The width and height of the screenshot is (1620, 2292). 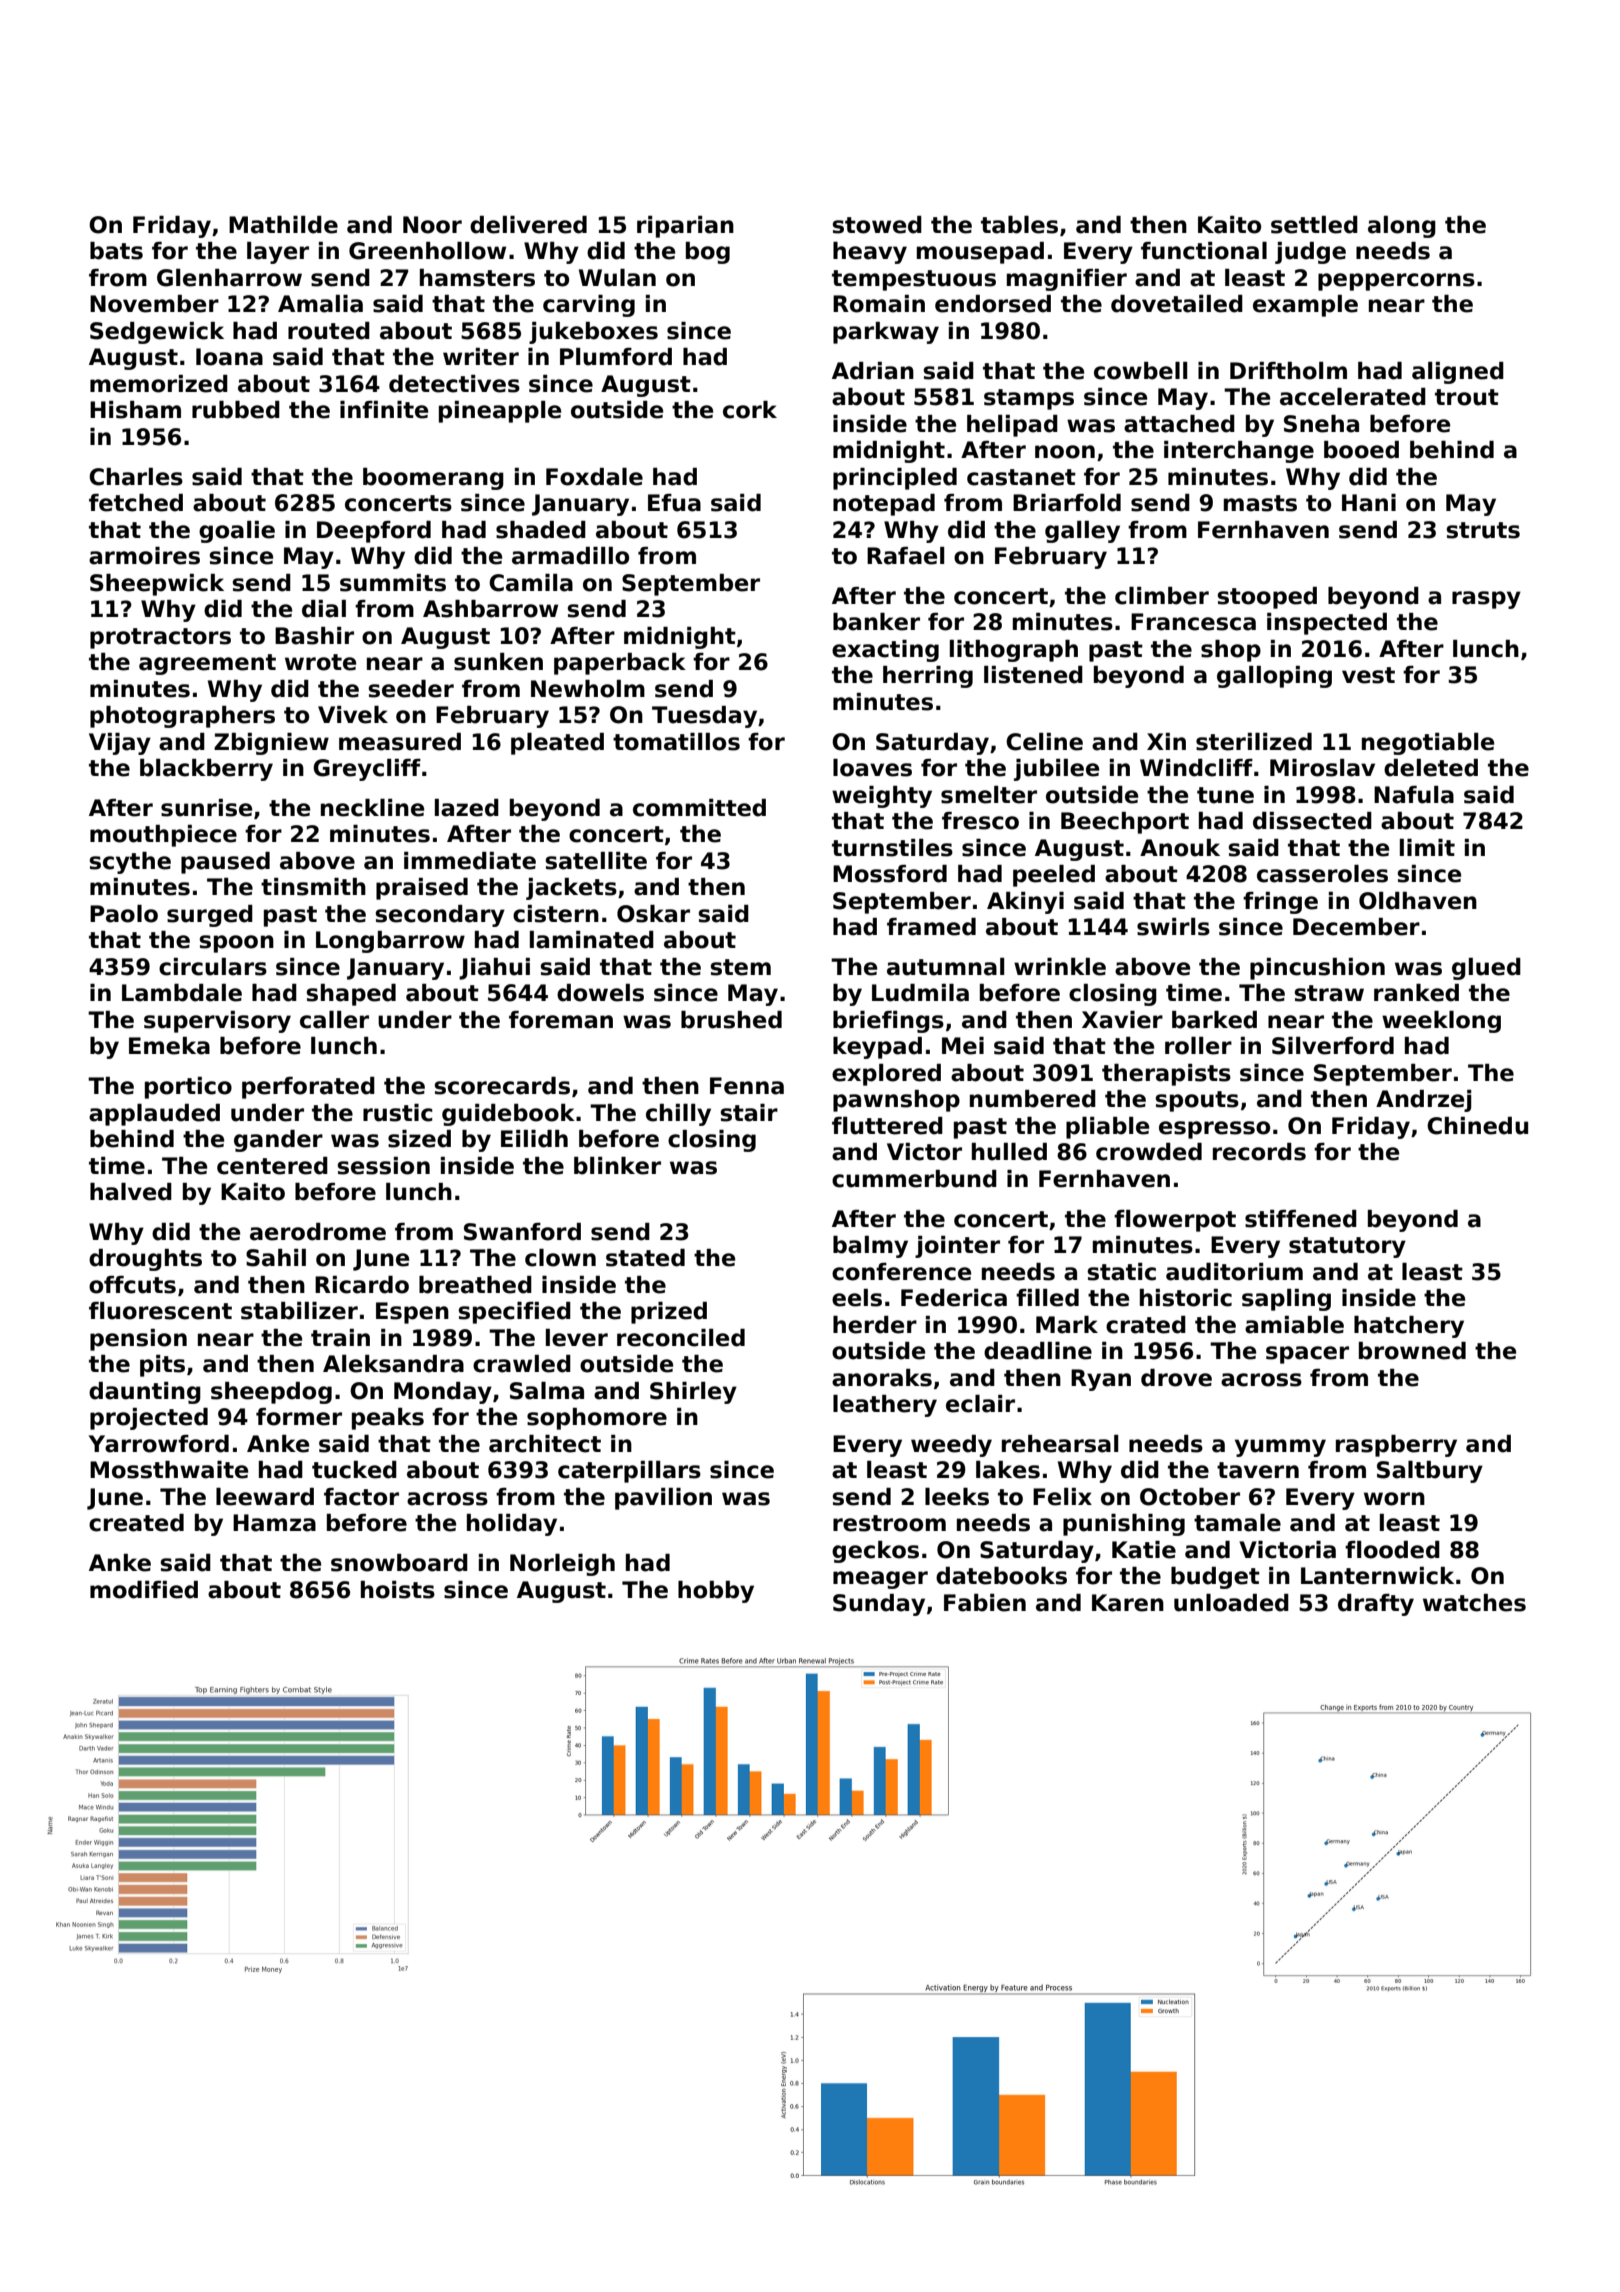 What do you see at coordinates (432, 225) in the screenshot?
I see `Noor` at bounding box center [432, 225].
